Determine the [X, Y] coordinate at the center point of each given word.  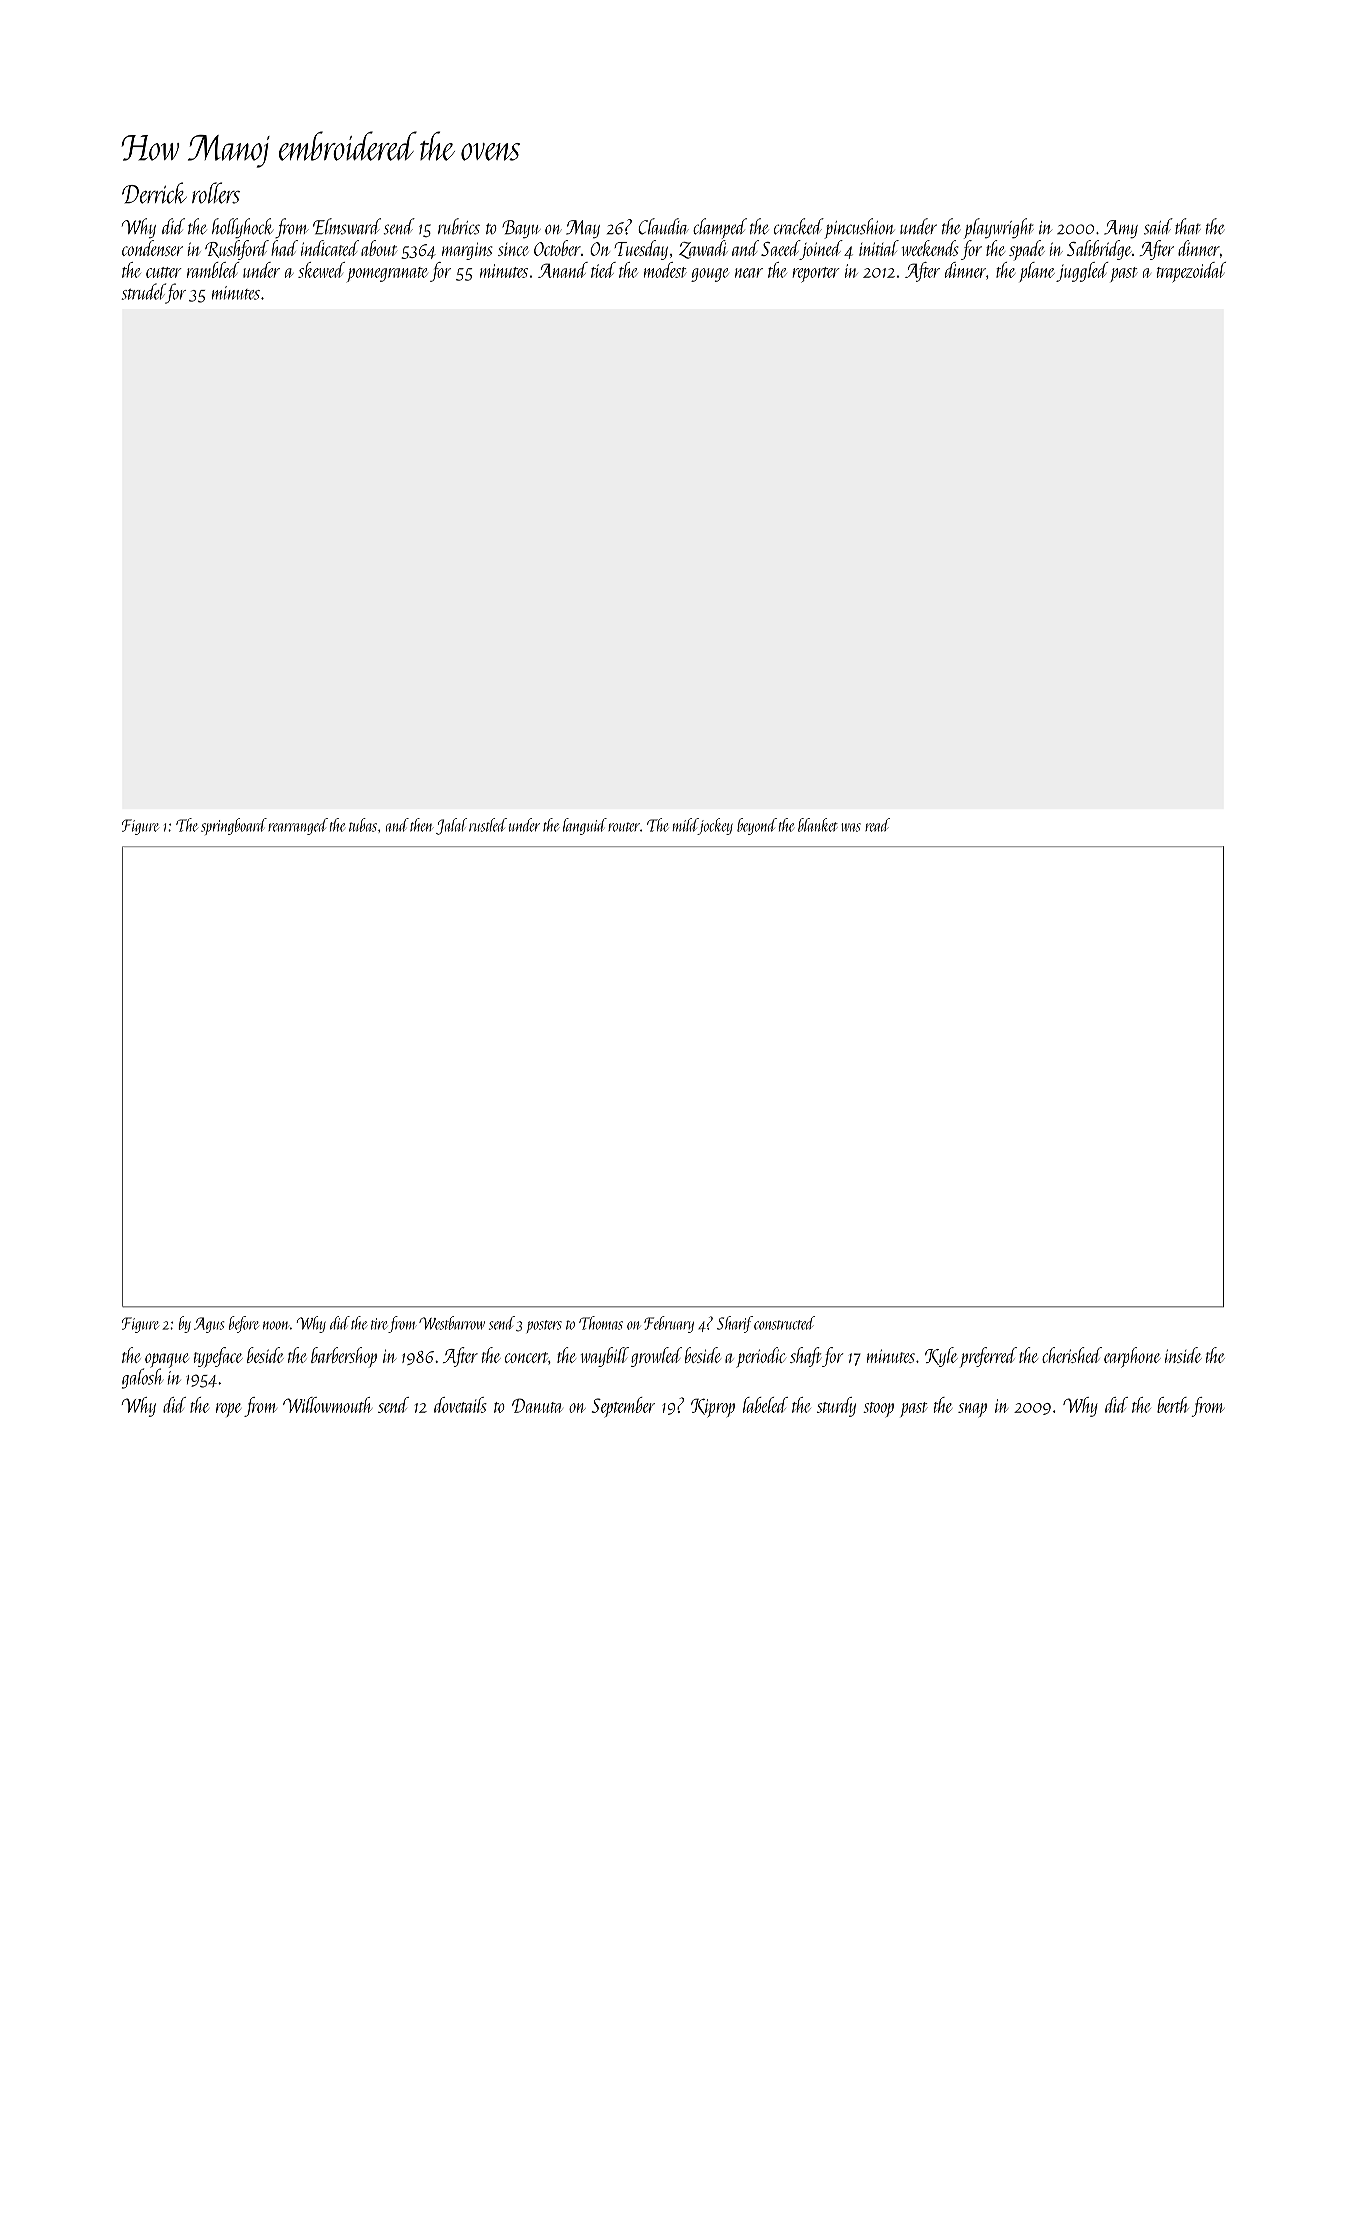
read [877, 825]
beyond [757, 826]
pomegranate [387, 274]
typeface [218, 1357]
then [421, 825]
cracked [799, 226]
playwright [999, 228]
